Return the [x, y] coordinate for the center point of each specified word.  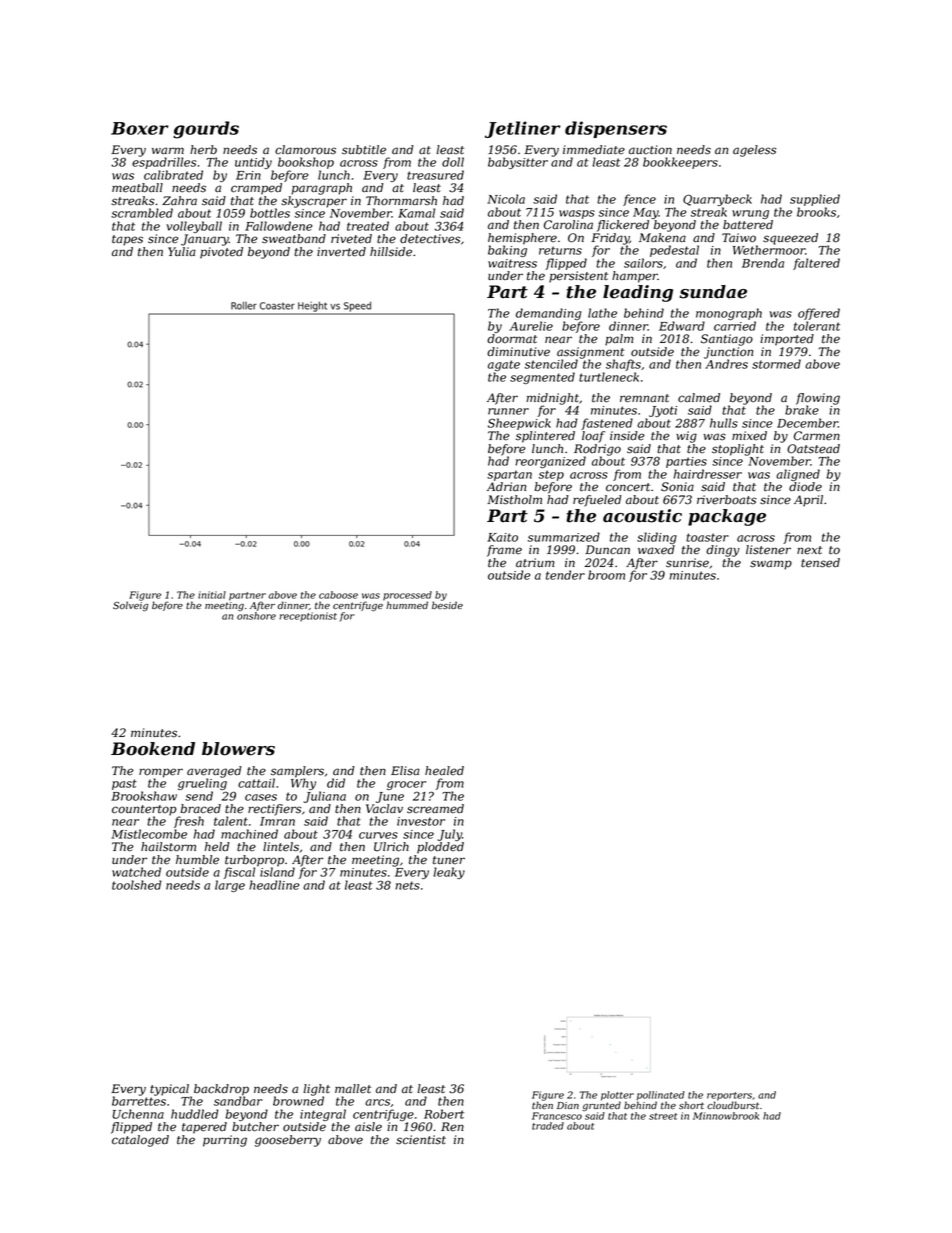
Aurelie [531, 326]
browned [298, 1101]
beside [447, 605]
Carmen [817, 436]
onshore [256, 616]
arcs [377, 1102]
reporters [729, 1096]
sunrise [687, 563]
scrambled [142, 213]
